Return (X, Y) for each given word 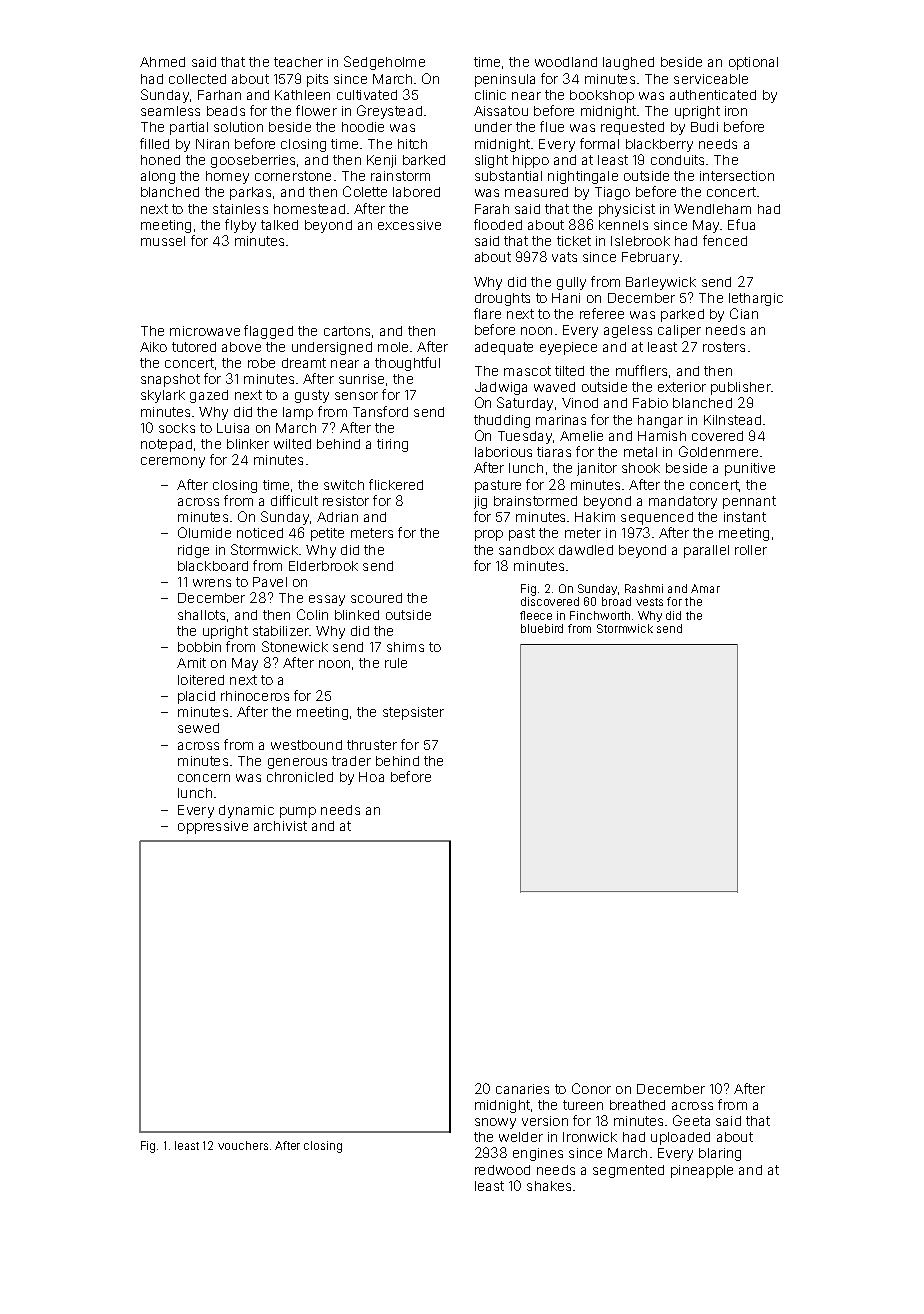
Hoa (371, 777)
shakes (549, 1186)
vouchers (243, 1145)
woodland (566, 62)
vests (649, 602)
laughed (628, 63)
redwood (502, 1170)
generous (297, 763)
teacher (298, 62)
